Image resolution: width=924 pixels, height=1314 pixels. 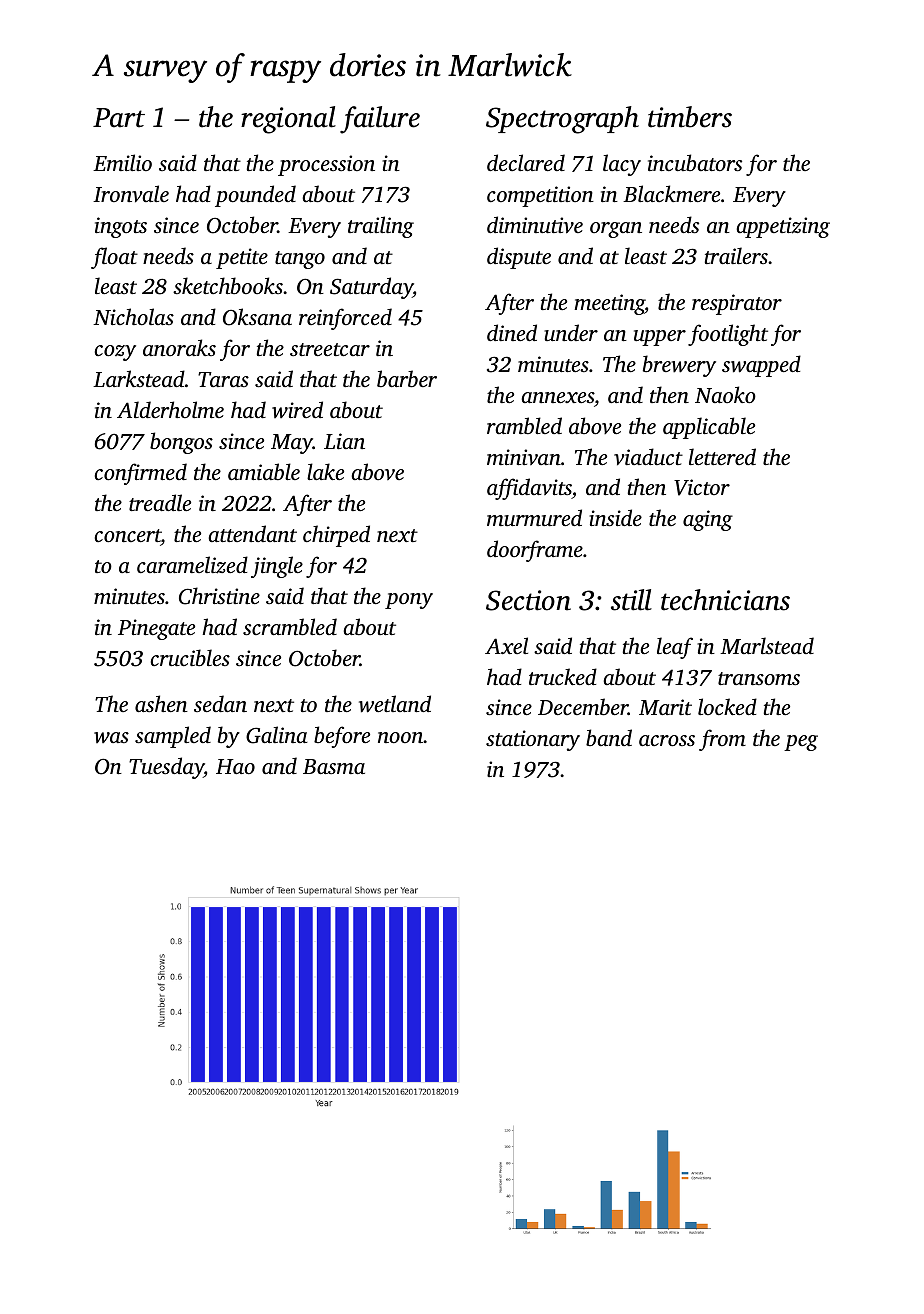 I want to click on chirped, so click(x=336, y=536).
